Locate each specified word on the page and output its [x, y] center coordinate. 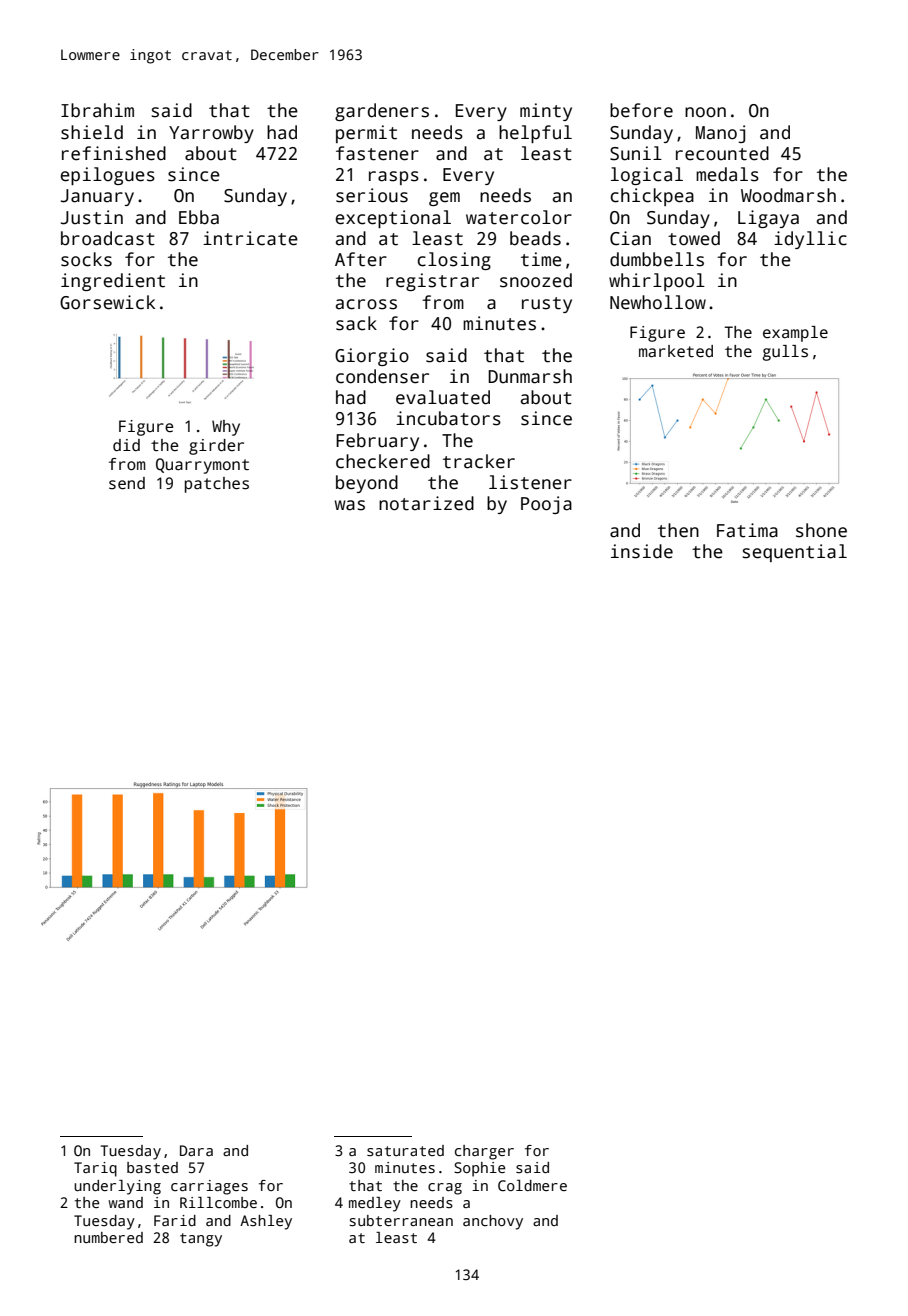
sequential [795, 553]
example [795, 334]
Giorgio [372, 357]
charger [484, 1152]
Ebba [199, 217]
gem [444, 199]
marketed [676, 351]
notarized [426, 503]
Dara [196, 1150]
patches [217, 485]
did [126, 445]
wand [125, 1202]
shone [821, 530]
